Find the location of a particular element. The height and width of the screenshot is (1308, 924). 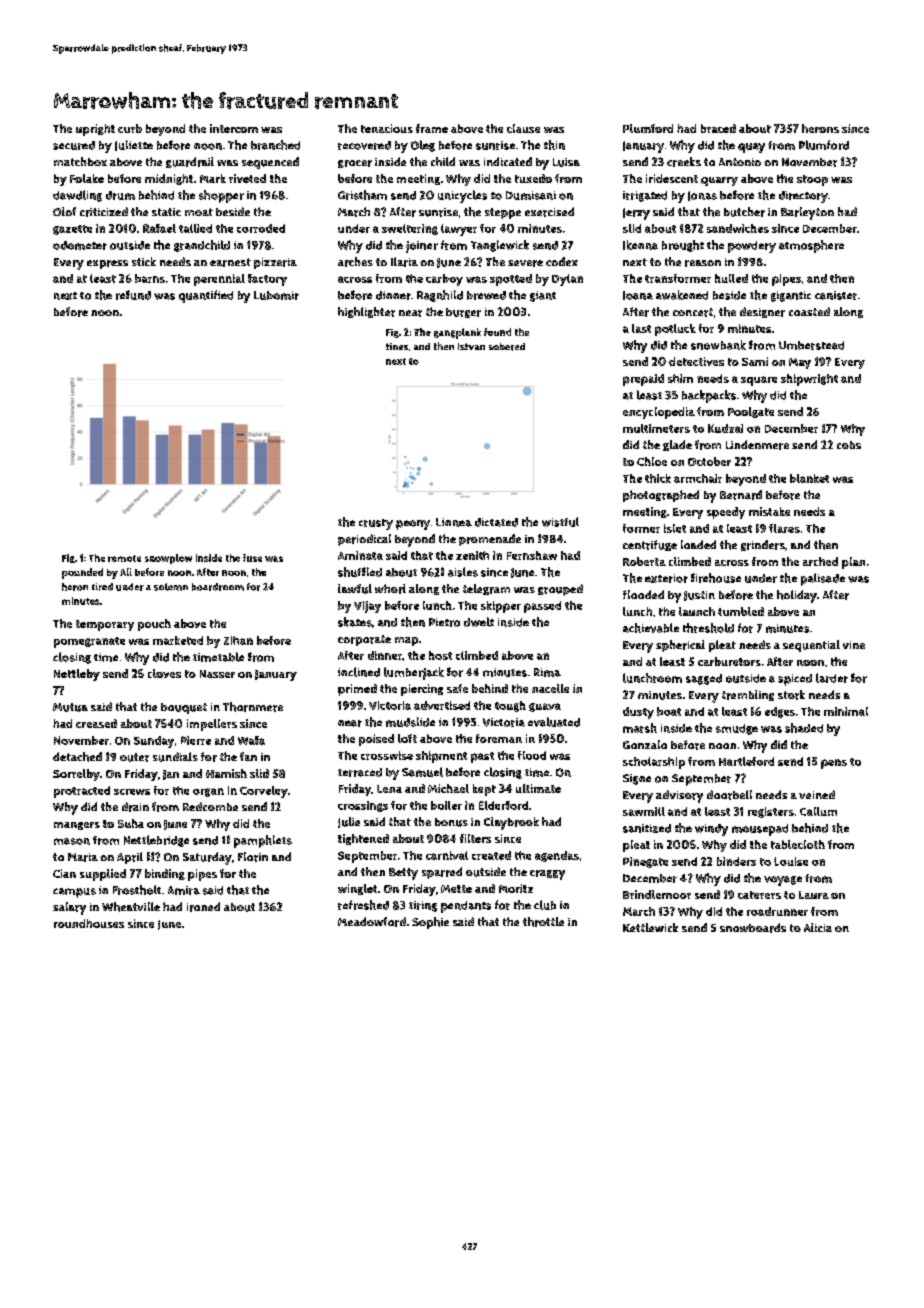

Brindlemoor is located at coordinates (657, 894).
